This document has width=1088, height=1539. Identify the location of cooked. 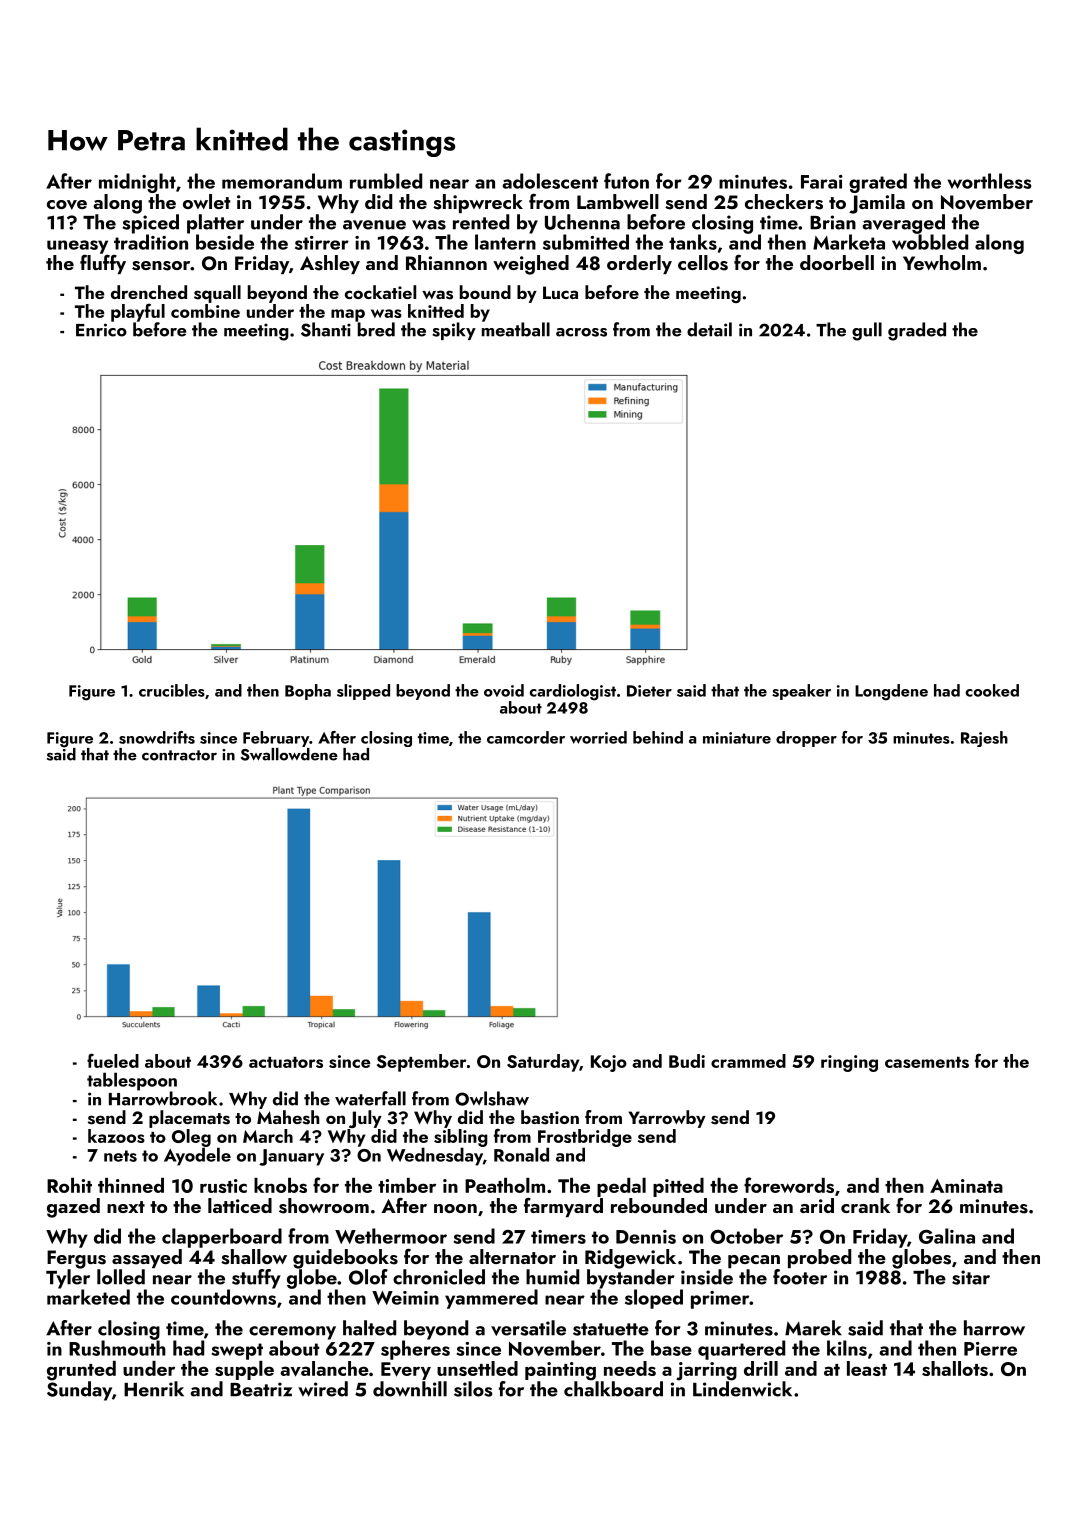
(992, 690).
